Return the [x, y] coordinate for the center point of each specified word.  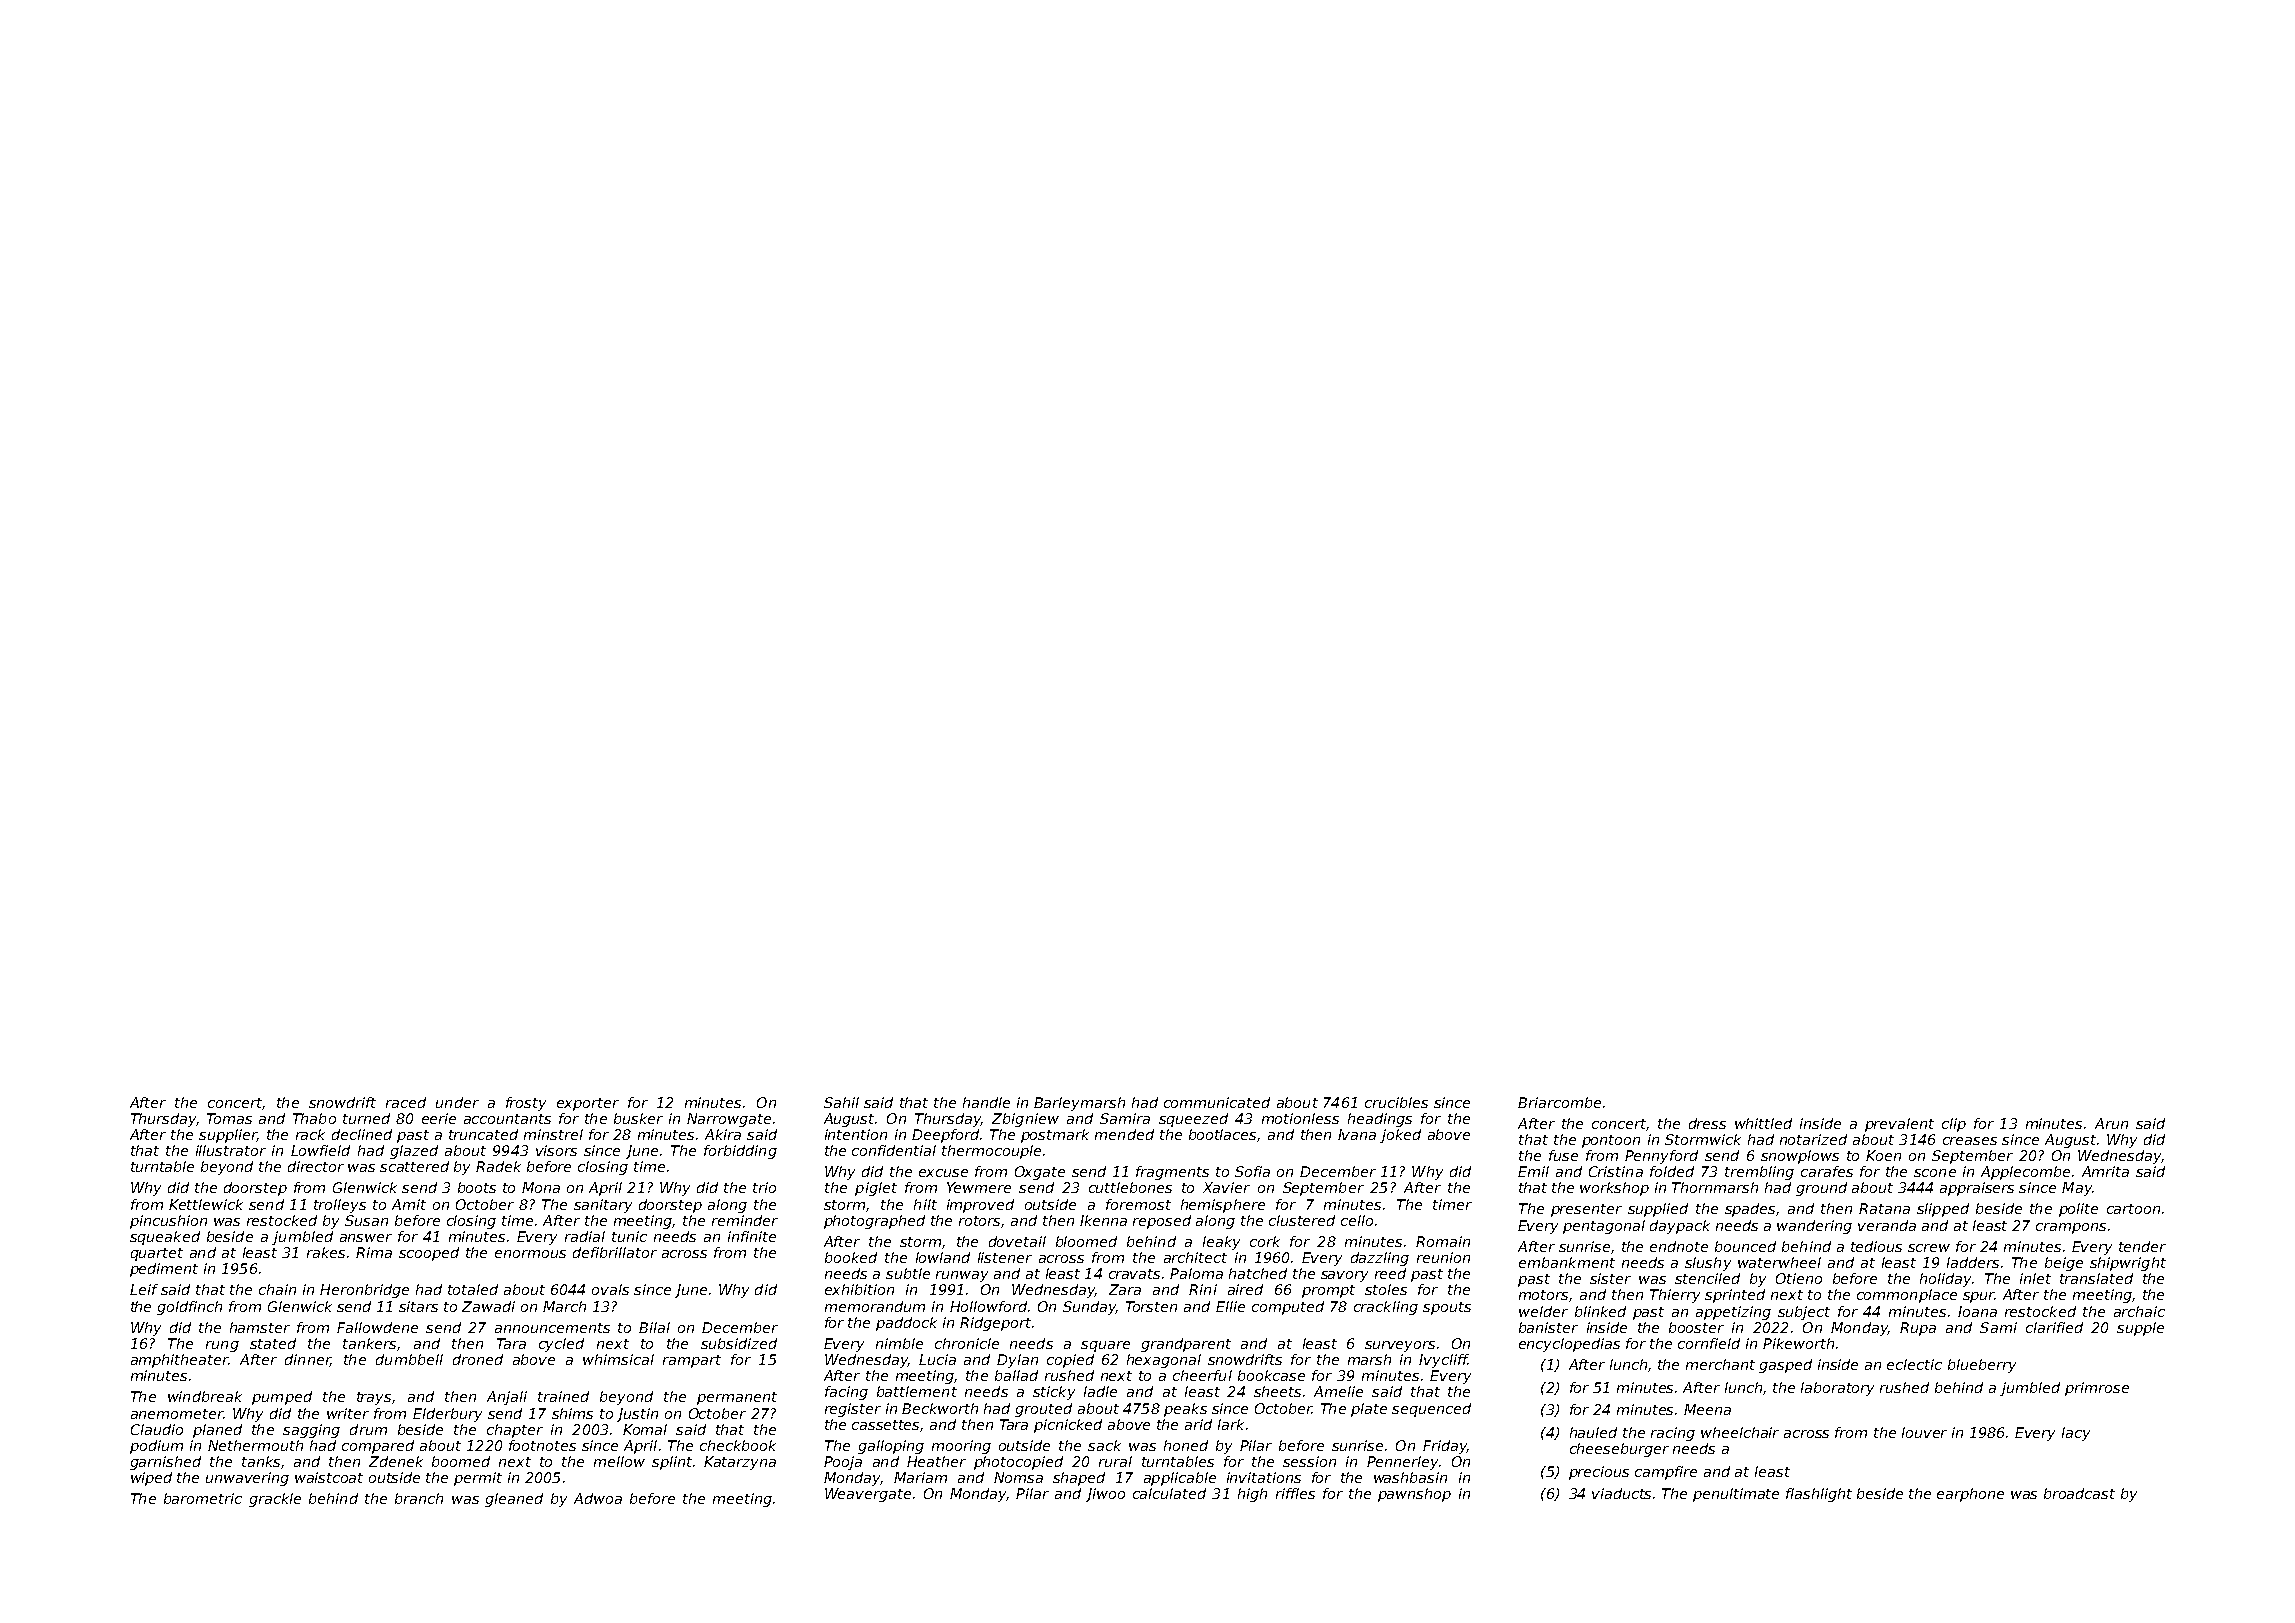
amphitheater [179, 1361]
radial [585, 1236]
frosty [526, 1104]
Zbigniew [1025, 1120]
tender [2142, 1246]
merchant [1720, 1364]
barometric [203, 1498]
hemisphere [1223, 1206]
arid [1198, 1424]
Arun [2111, 1123]
